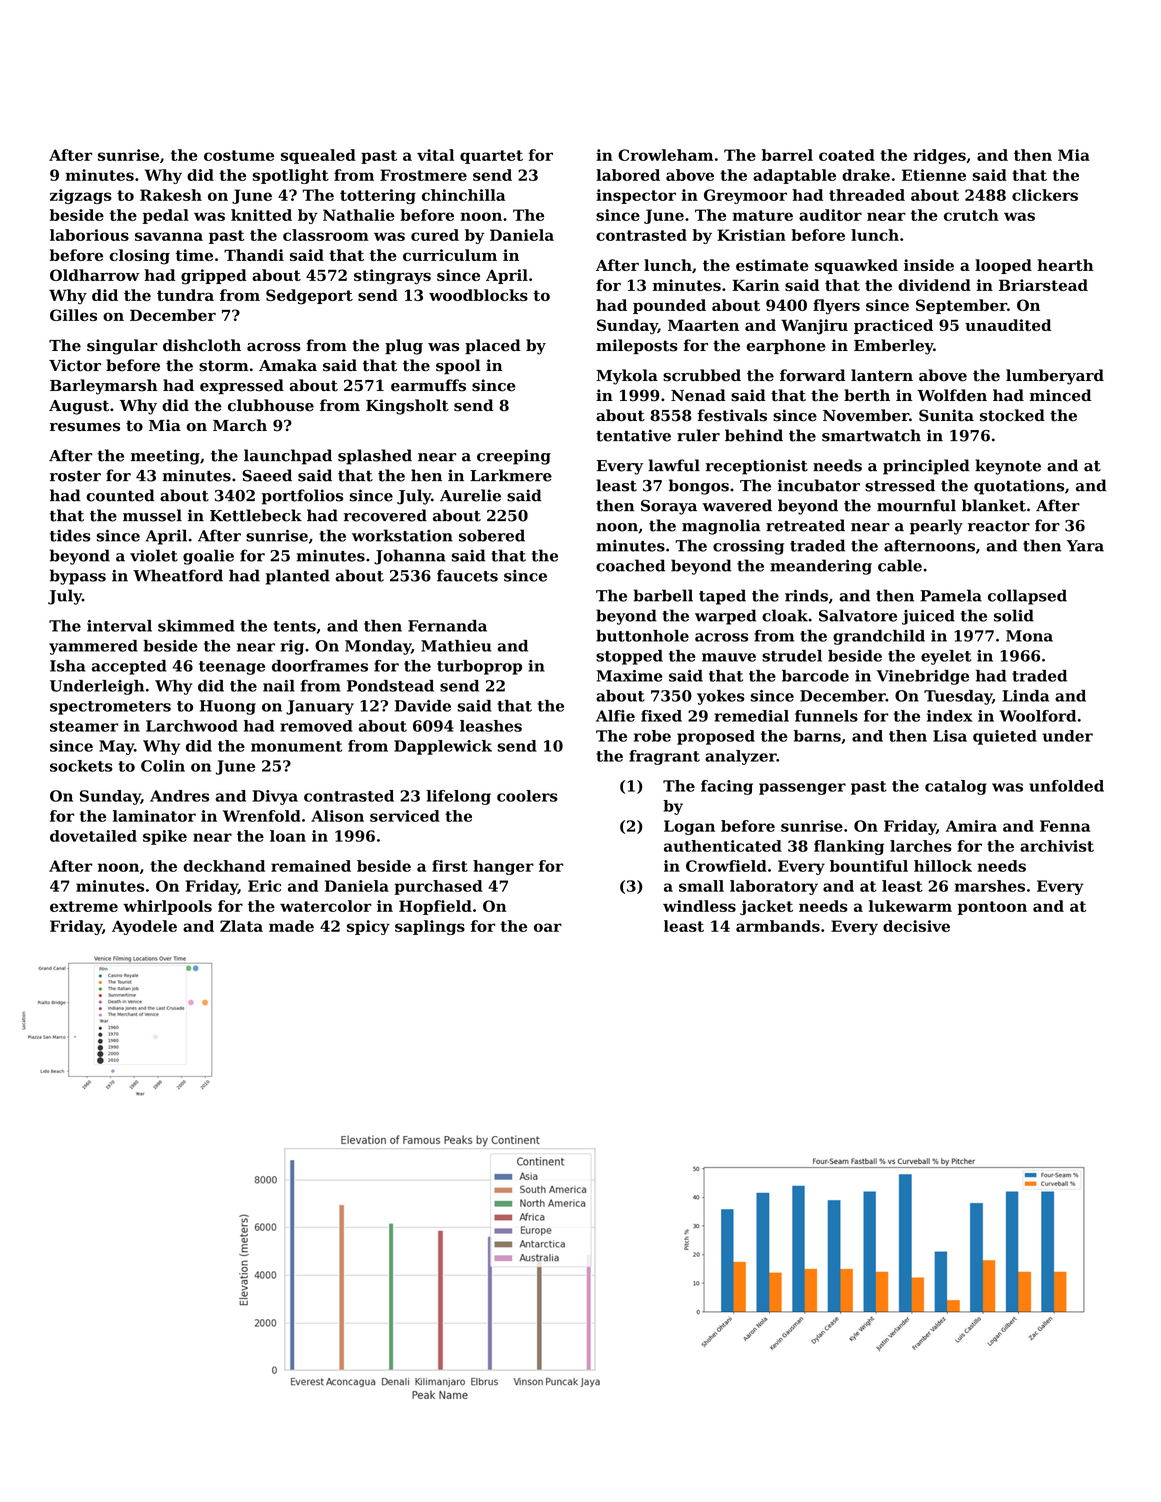 The height and width of the image is (1502, 1161). What do you see at coordinates (778, 926) in the image?
I see `armbands` at bounding box center [778, 926].
